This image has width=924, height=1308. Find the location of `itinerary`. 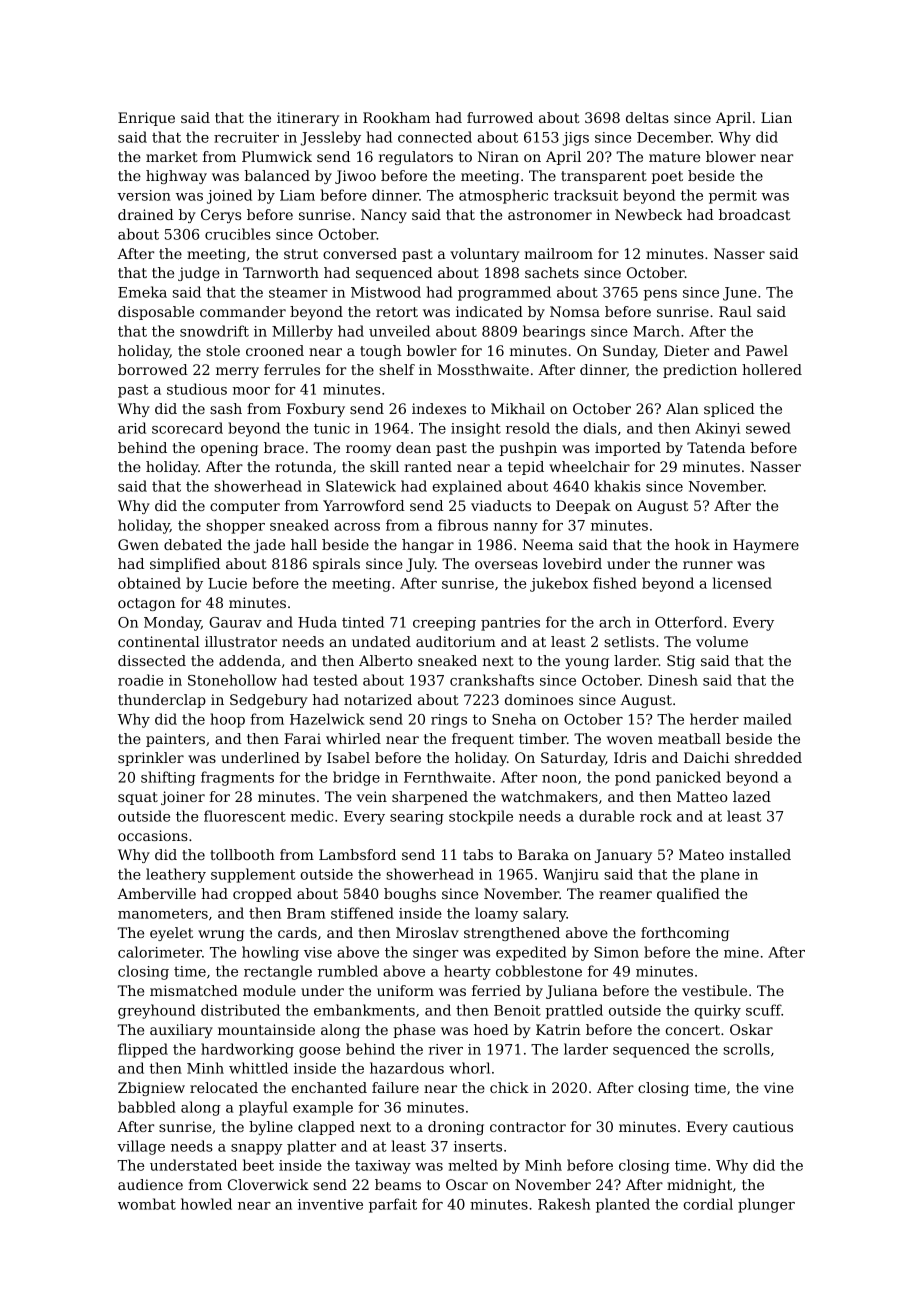

itinerary is located at coordinates (308, 119).
